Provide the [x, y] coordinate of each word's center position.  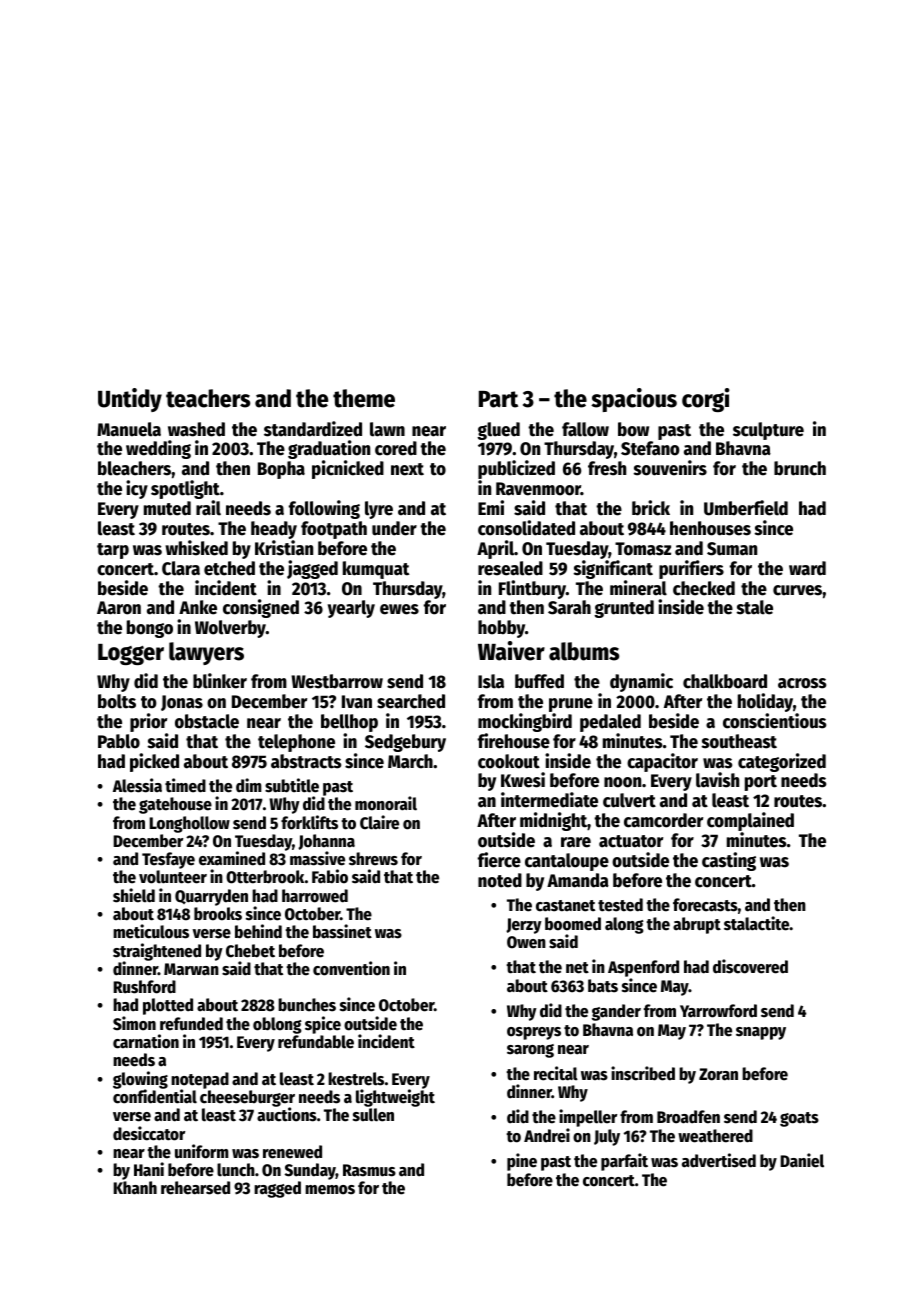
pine [522, 1162]
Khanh [135, 1188]
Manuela [129, 429]
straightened [157, 952]
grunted [624, 609]
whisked [196, 548]
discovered [750, 966]
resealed [510, 568]
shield [134, 895]
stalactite [756, 923]
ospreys [534, 1033]
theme [364, 398]
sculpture [768, 431]
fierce [499, 860]
